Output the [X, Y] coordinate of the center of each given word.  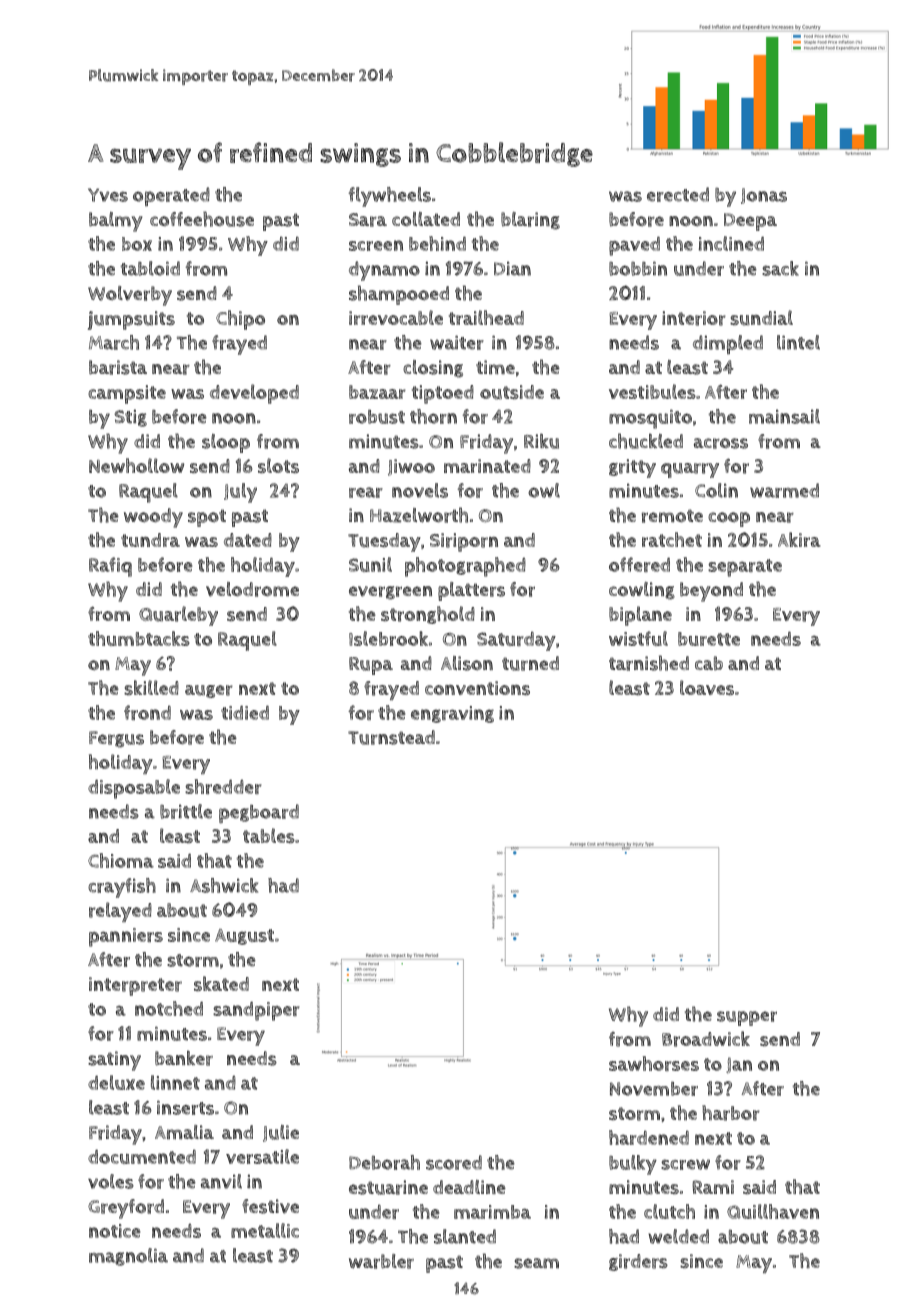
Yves [108, 195]
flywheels [389, 197]
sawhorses [654, 1063]
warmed [784, 490]
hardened [649, 1137]
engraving [452, 714]
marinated [487, 466]
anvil [221, 1181]
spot [207, 518]
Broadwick [706, 1039]
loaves [707, 687]
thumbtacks [139, 638]
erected [678, 194]
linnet [175, 1082]
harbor [731, 1113]
